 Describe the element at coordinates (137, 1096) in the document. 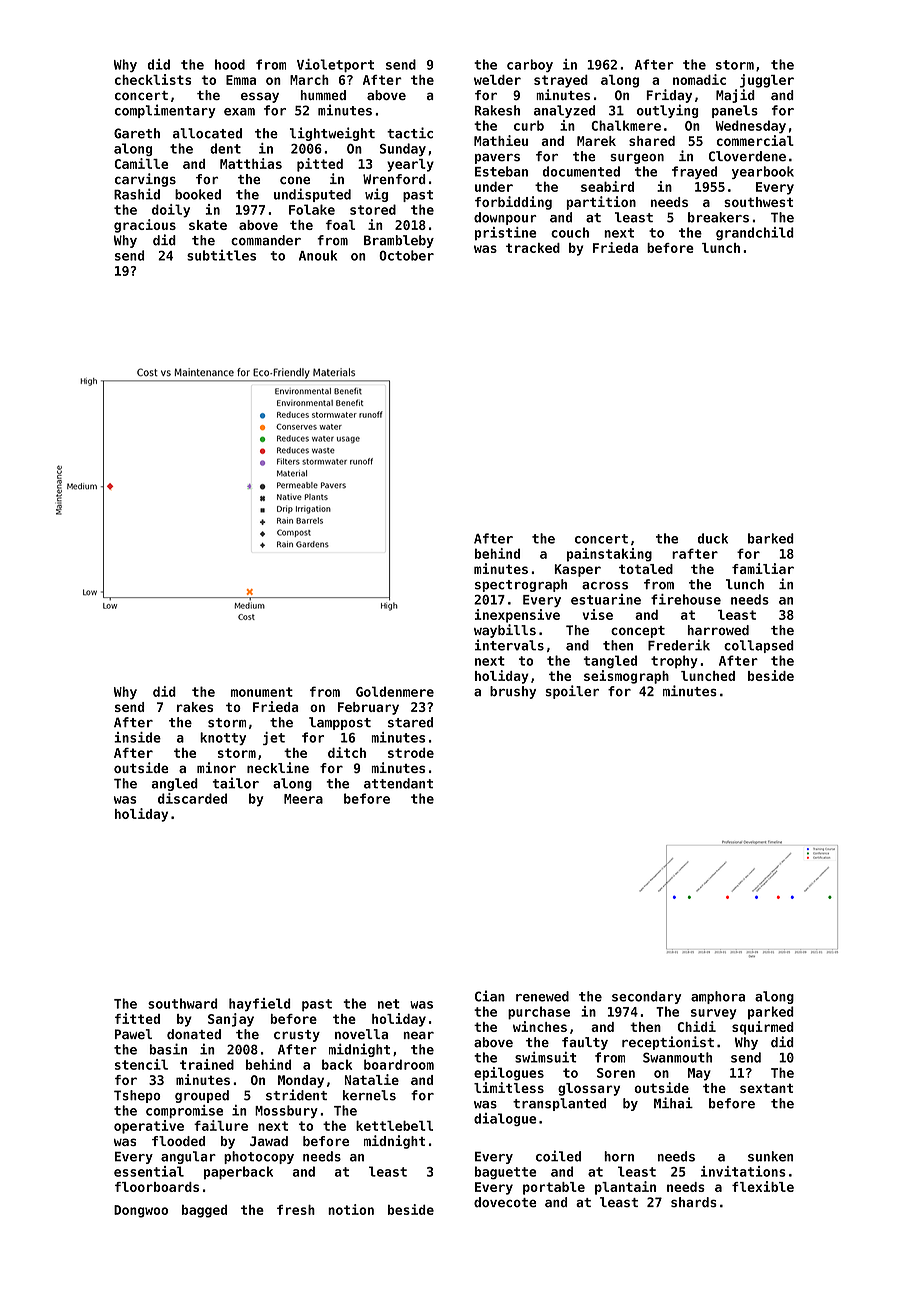

I see `Tshepo` at that location.
